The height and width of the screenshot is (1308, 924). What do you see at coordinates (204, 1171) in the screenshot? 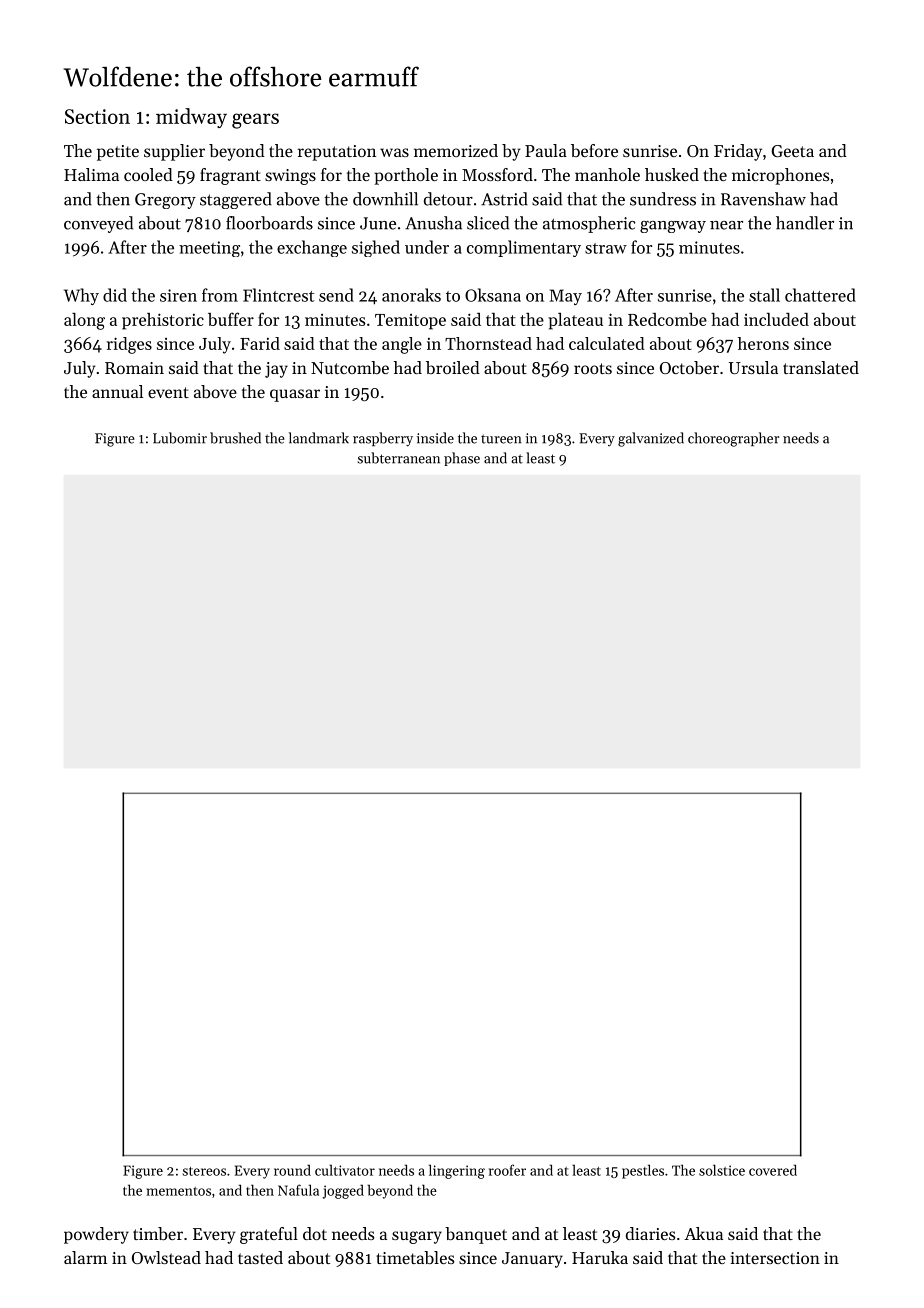
I see `stereos` at bounding box center [204, 1171].
